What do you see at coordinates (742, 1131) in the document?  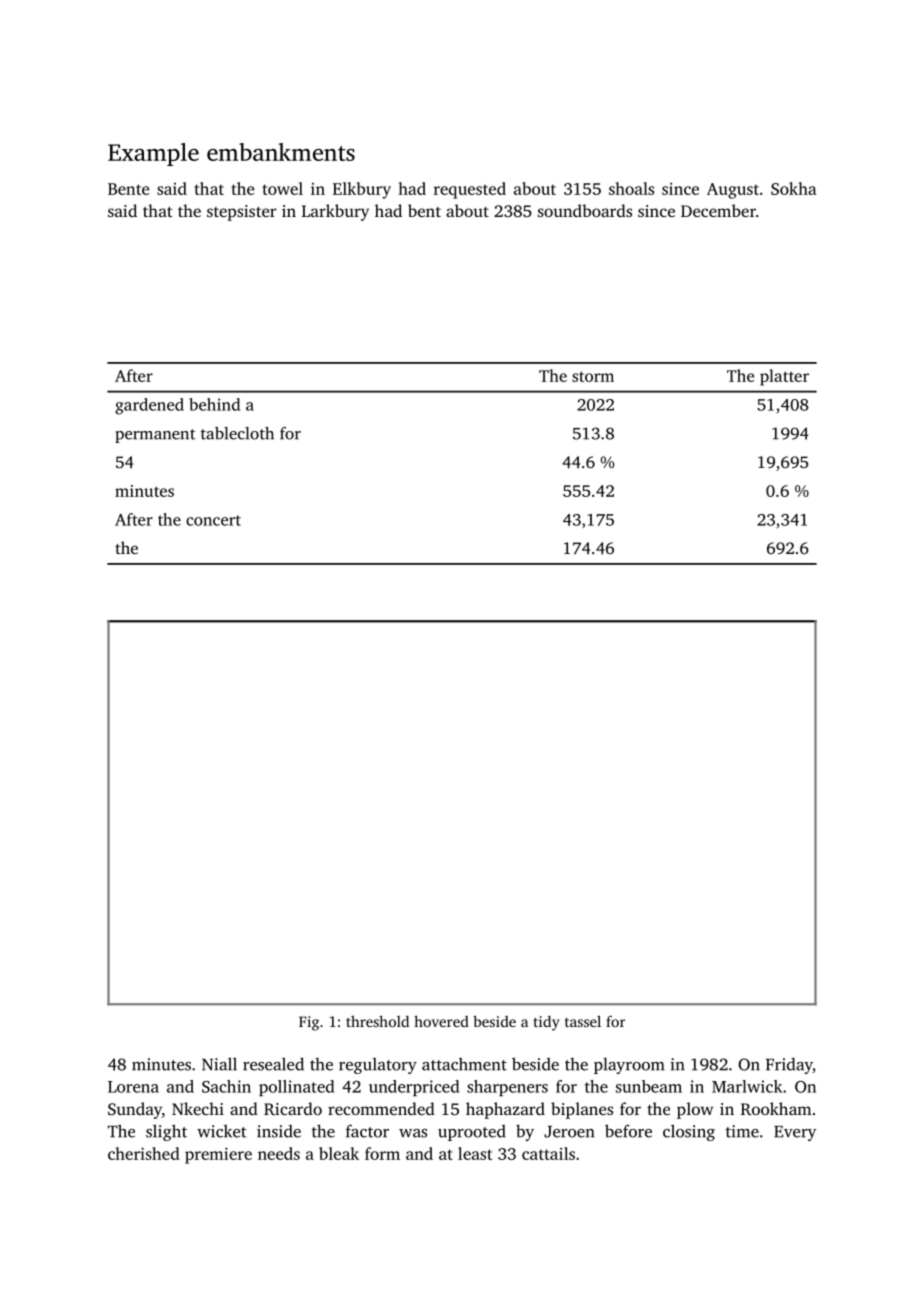 I see `time` at bounding box center [742, 1131].
